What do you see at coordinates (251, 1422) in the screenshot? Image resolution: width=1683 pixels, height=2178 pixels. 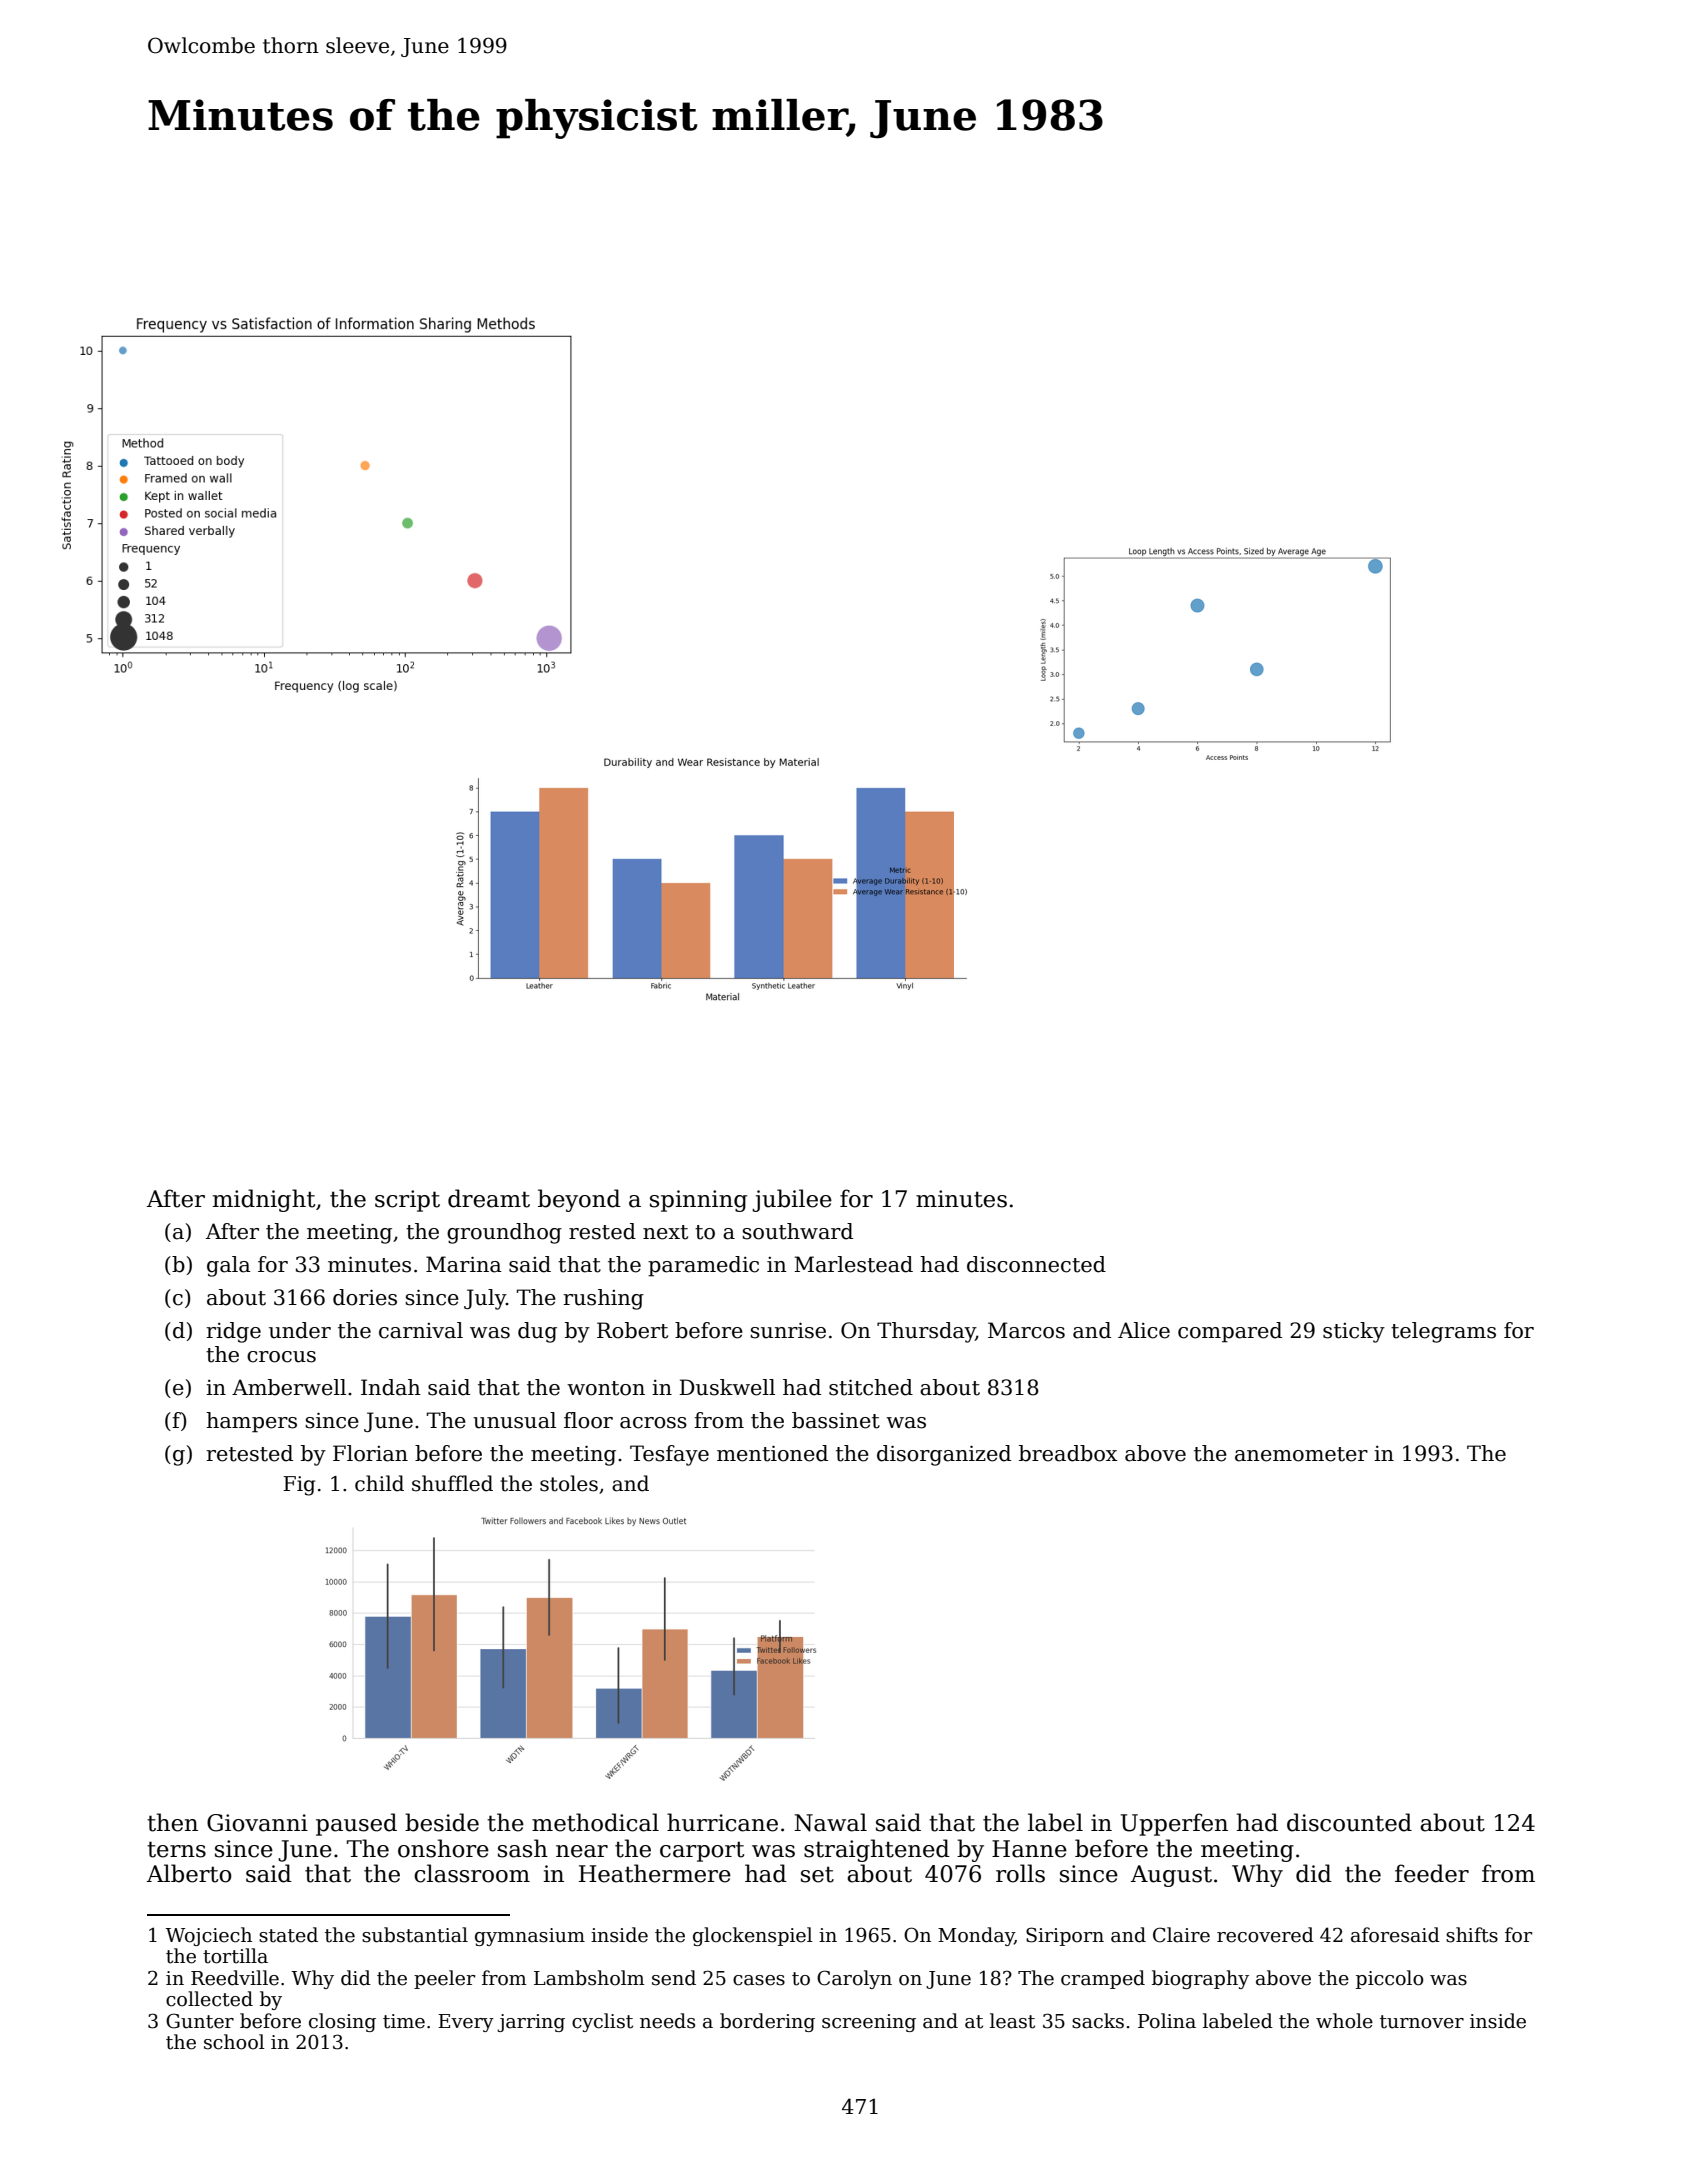 I see `hampers` at bounding box center [251, 1422].
